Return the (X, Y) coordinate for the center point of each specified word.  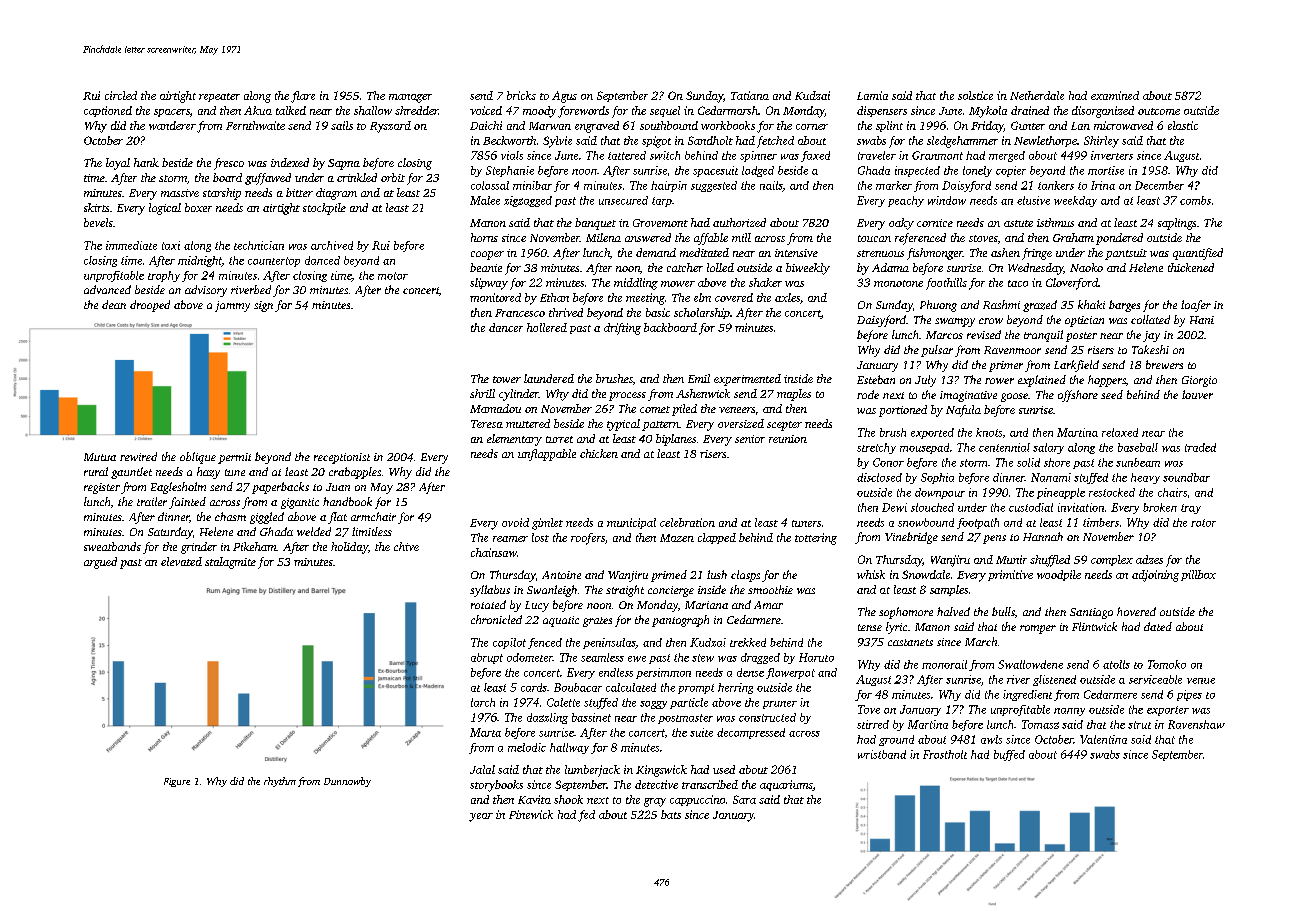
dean (114, 304)
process (627, 396)
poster (1081, 337)
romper (1038, 629)
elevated (181, 561)
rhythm (280, 782)
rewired (138, 456)
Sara (744, 799)
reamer (510, 539)
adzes (1149, 559)
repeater (219, 97)
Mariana (706, 605)
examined (1115, 95)
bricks (521, 95)
